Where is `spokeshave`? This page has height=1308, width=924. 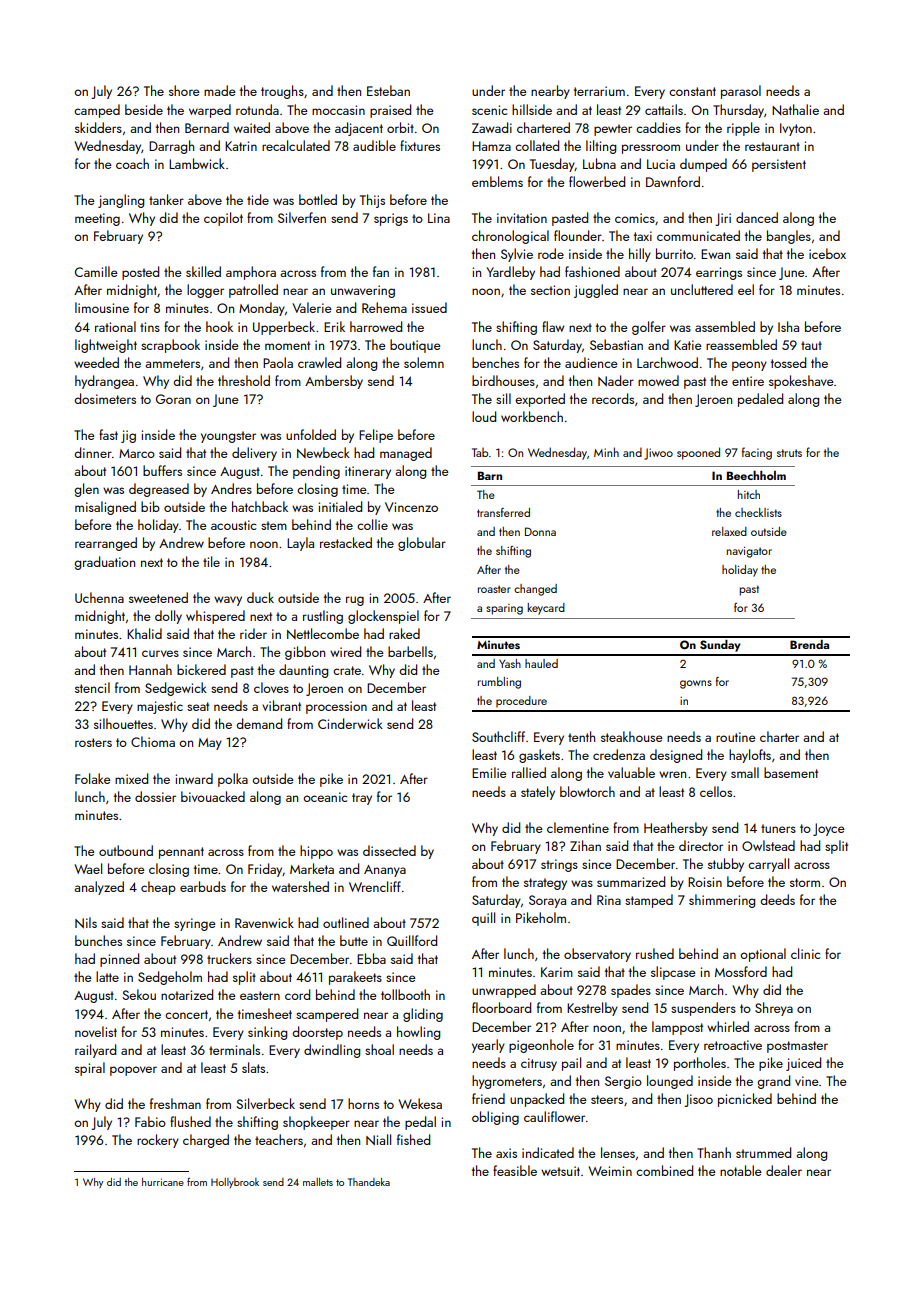 spokeshave is located at coordinates (801, 382).
